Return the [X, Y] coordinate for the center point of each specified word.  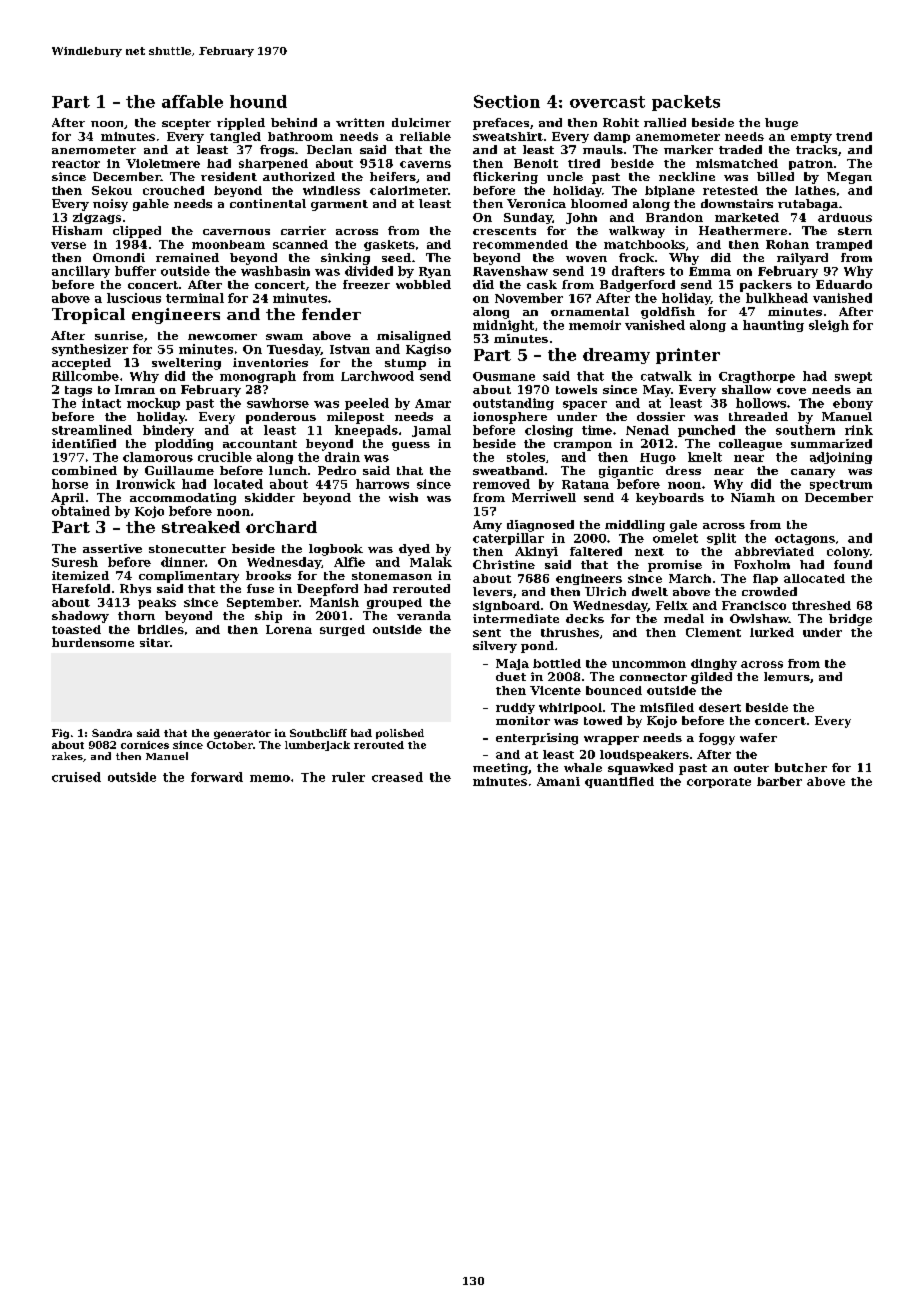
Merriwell [544, 497]
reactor [76, 164]
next [649, 552]
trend [854, 136]
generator [242, 734]
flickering [505, 178]
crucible [225, 457]
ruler [348, 777]
